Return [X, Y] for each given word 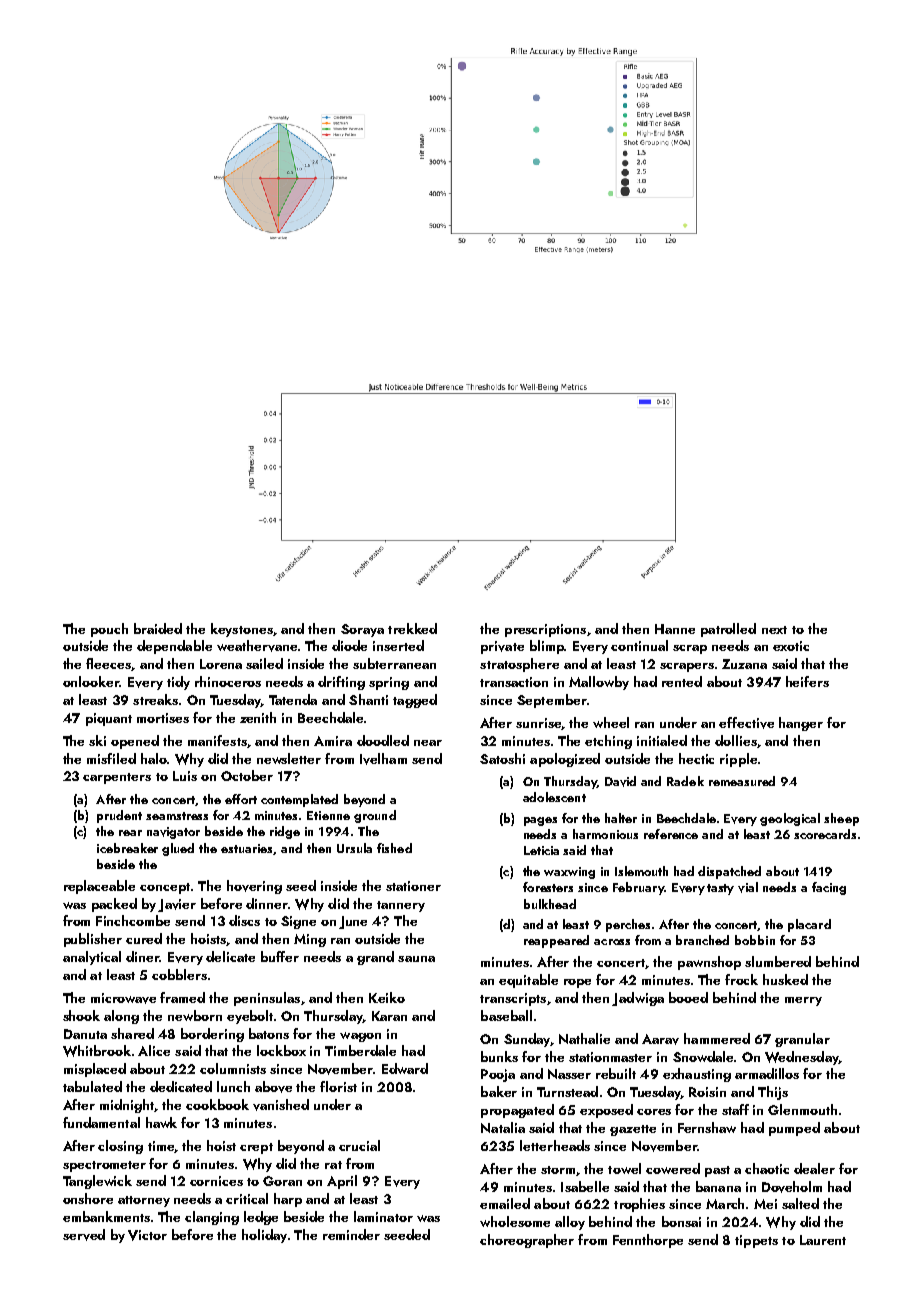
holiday [264, 1236]
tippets [756, 1241]
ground [375, 816]
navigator [173, 833]
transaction [514, 682]
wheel [611, 722]
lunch [233, 1086]
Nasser [569, 1074]
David [620, 781]
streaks [155, 699]
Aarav [660, 1039]
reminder [351, 1234]
